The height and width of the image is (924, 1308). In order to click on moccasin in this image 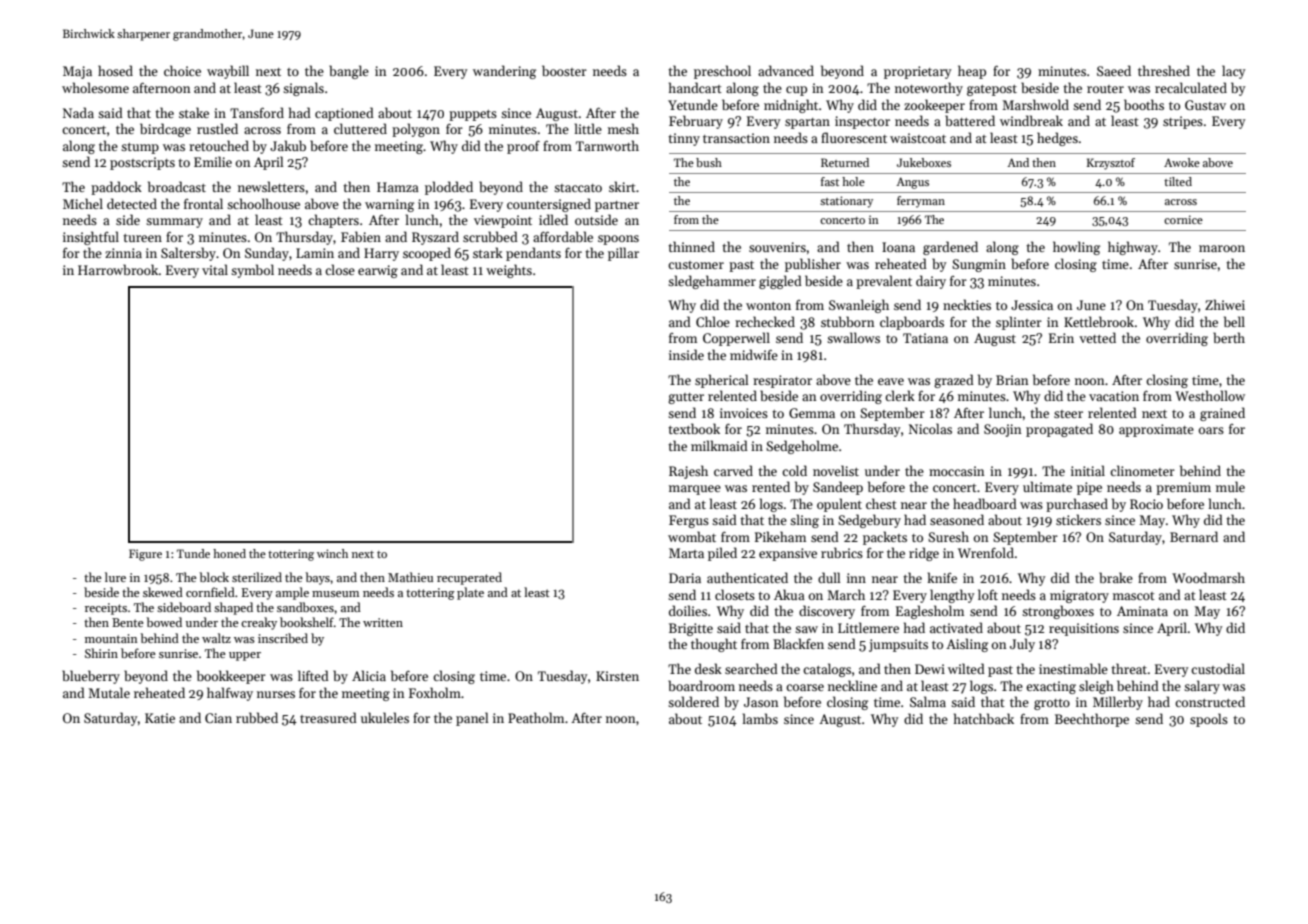, I will do `click(957, 471)`.
